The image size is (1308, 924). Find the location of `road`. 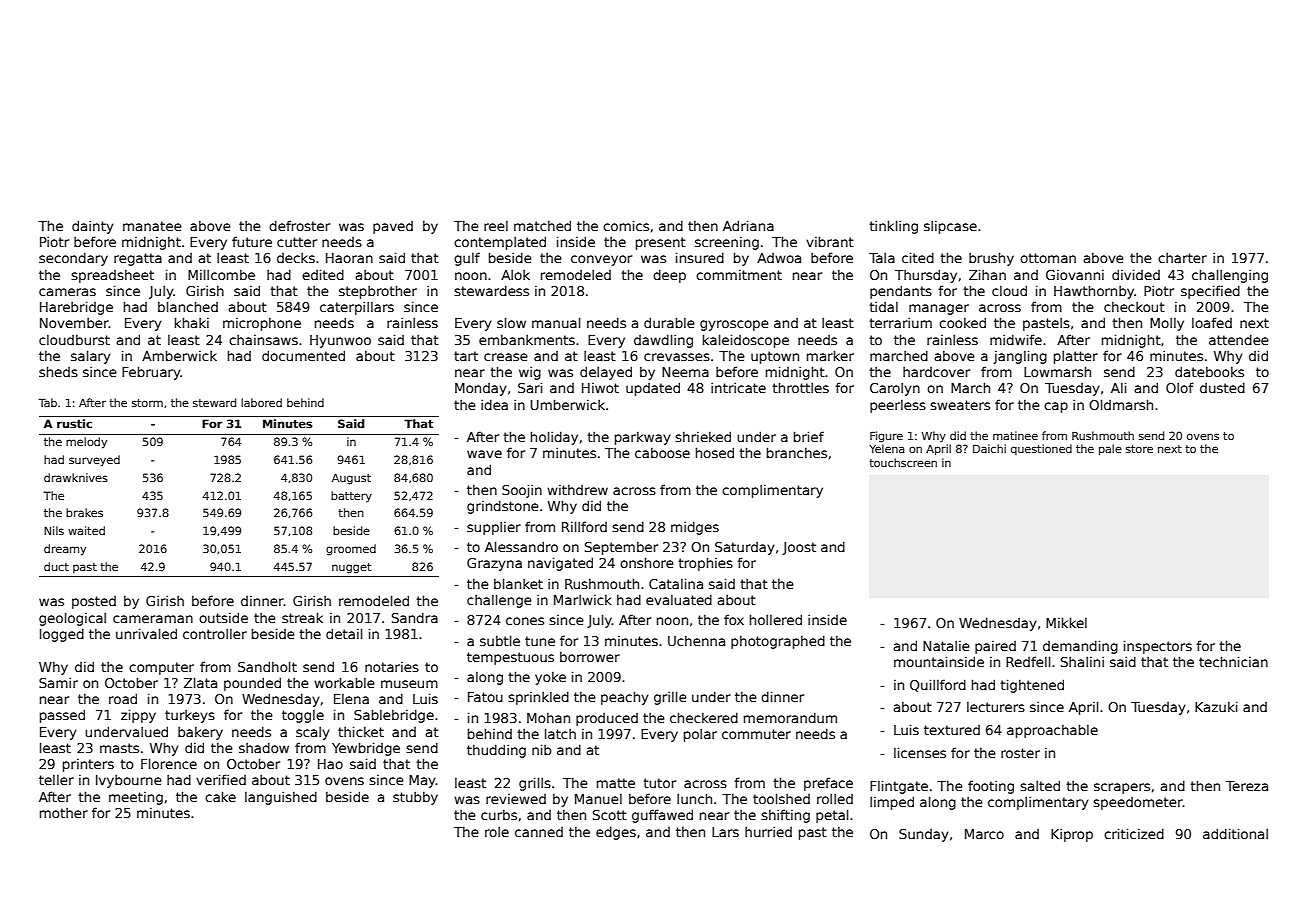

road is located at coordinates (123, 698).
